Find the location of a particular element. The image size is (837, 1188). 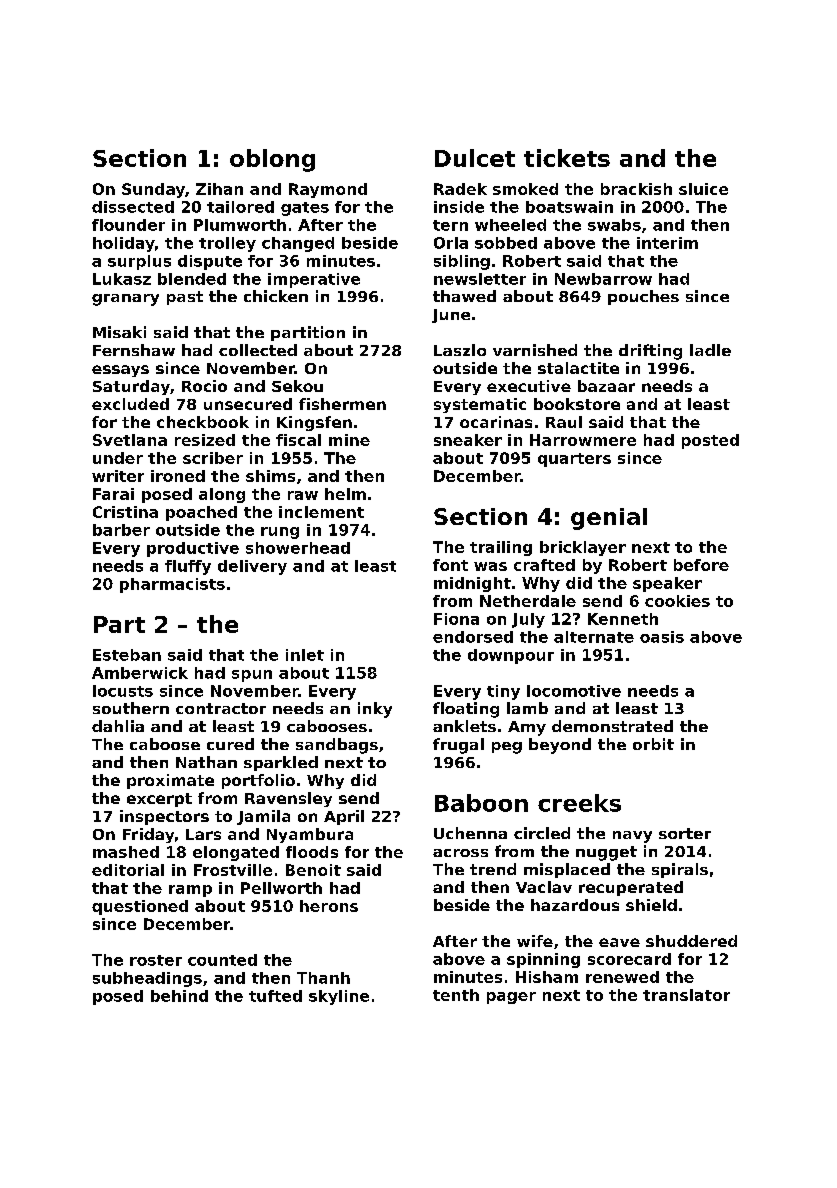

systematic is located at coordinates (480, 405).
